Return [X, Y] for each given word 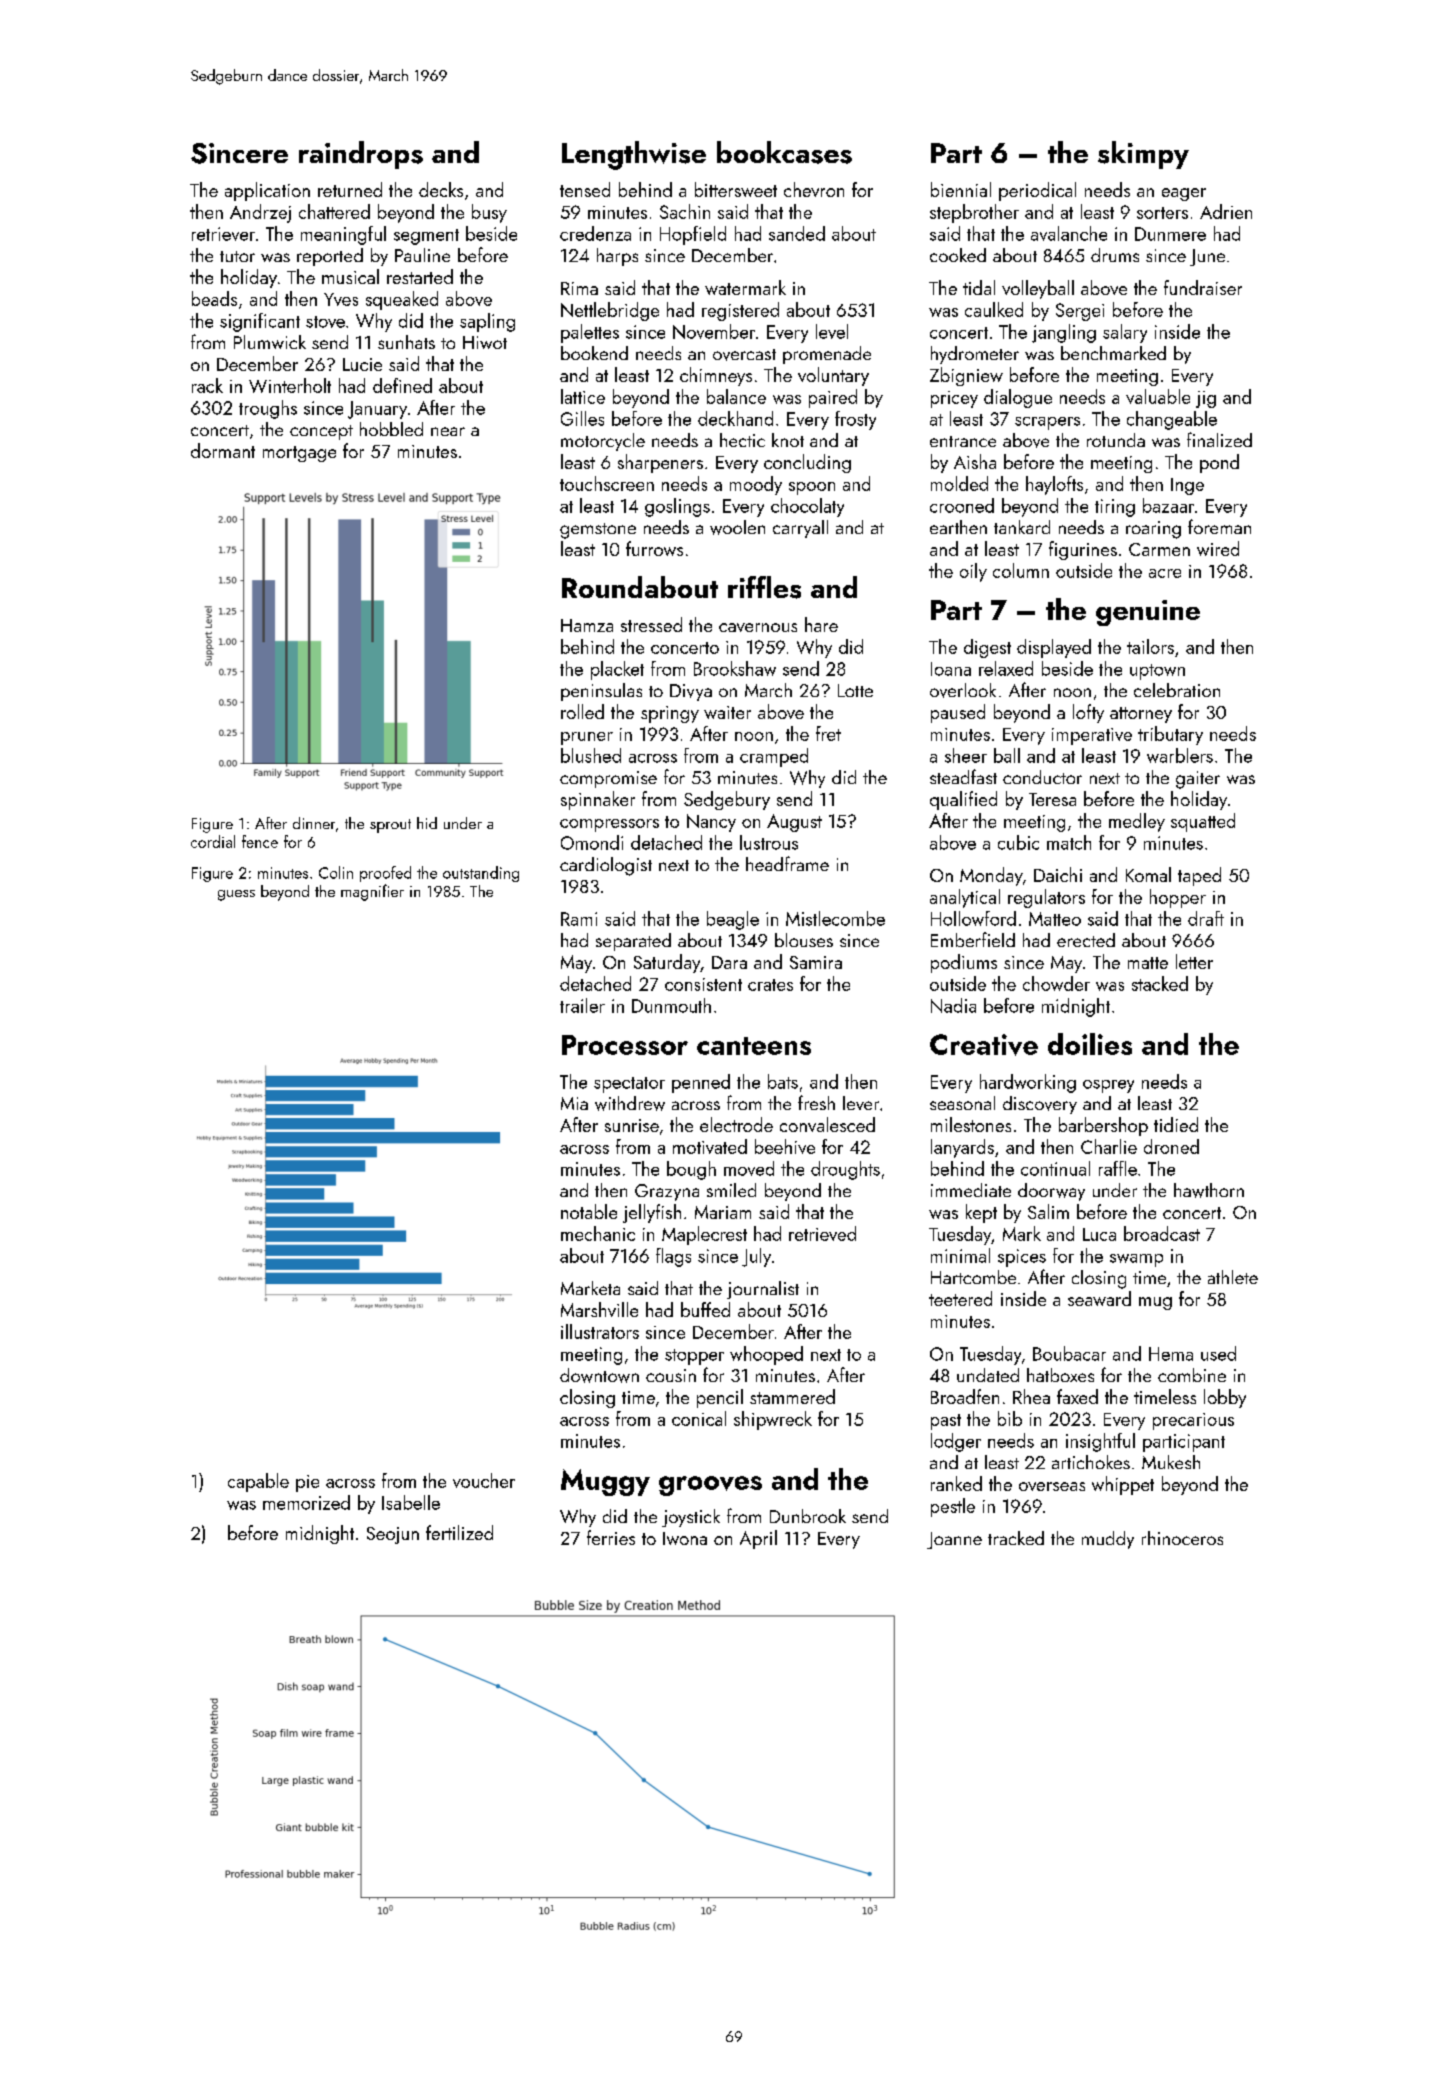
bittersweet [736, 189]
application [267, 191]
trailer [582, 1005]
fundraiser [1203, 287]
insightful [1100, 1442]
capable [258, 1482]
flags [673, 1257]
